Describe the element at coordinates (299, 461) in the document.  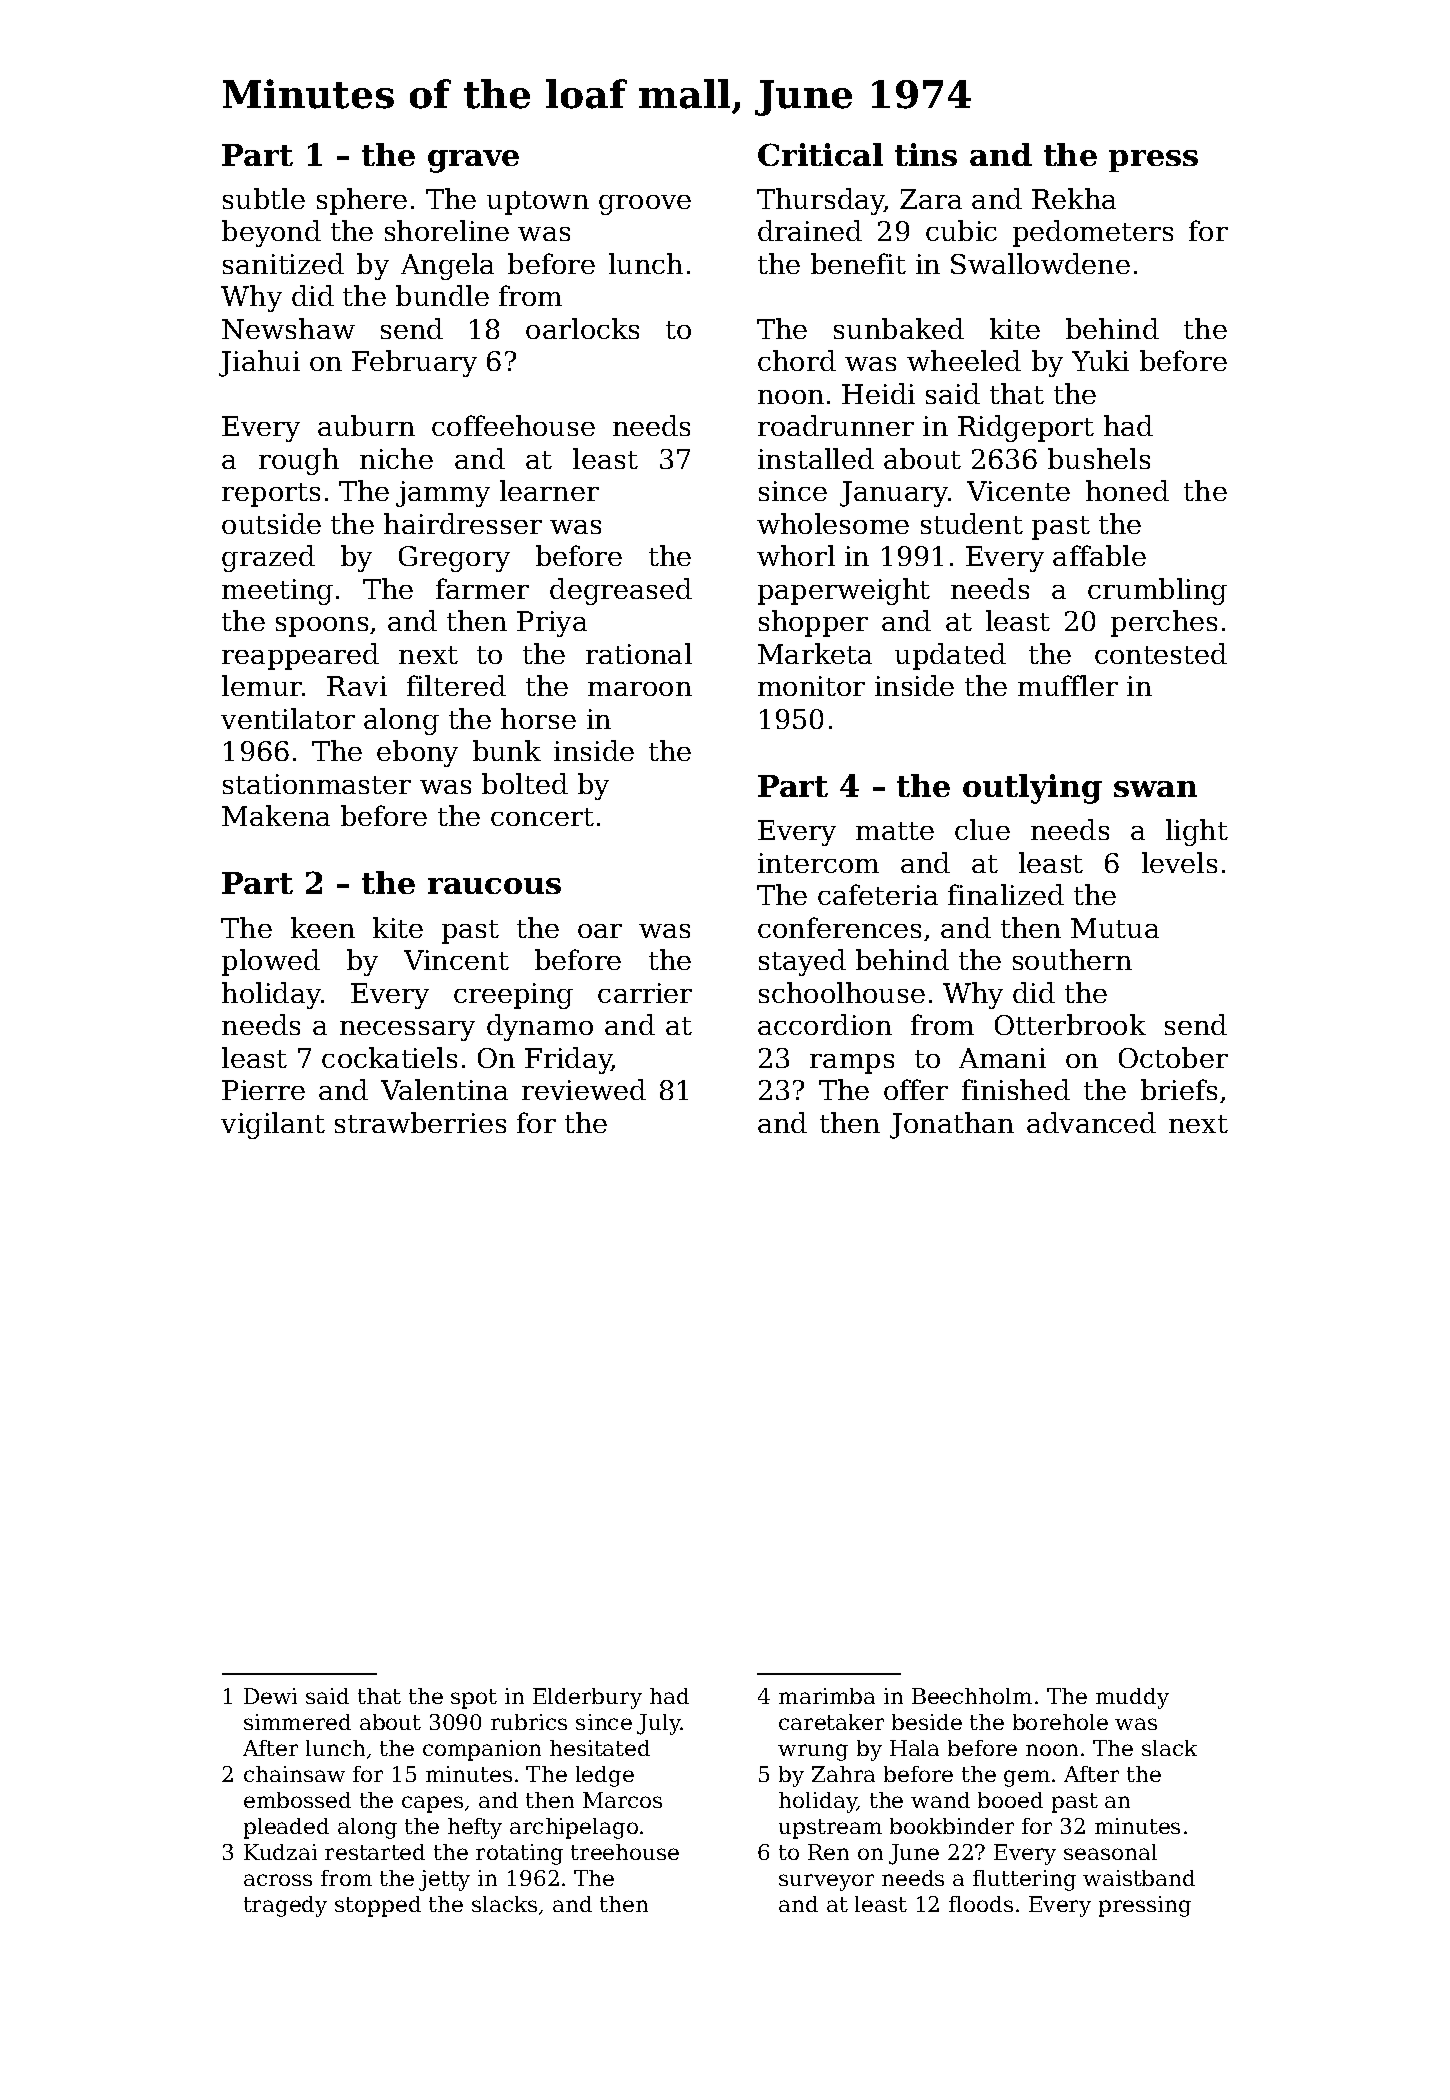
I see `rough` at that location.
